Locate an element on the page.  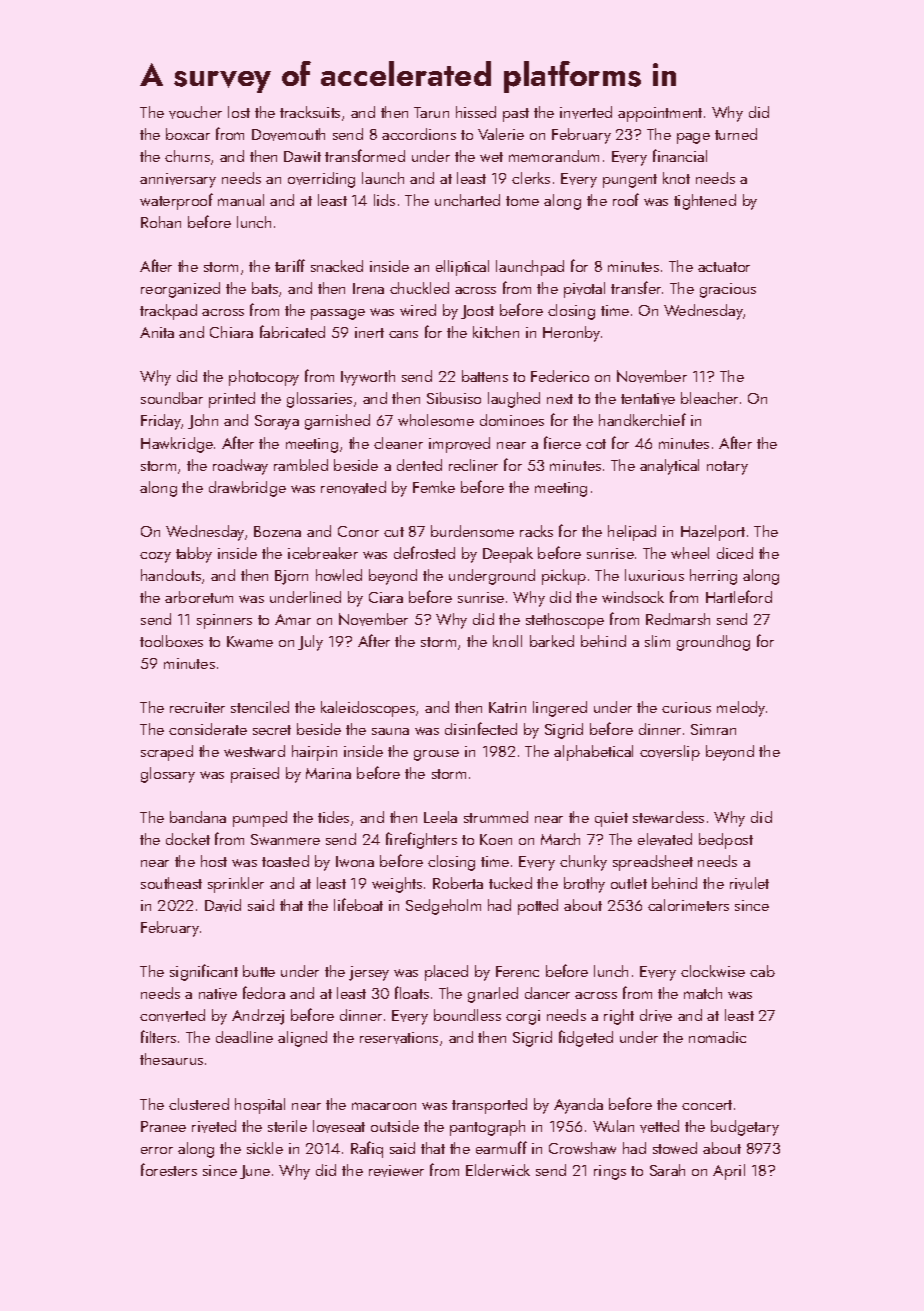
slim is located at coordinates (657, 641).
